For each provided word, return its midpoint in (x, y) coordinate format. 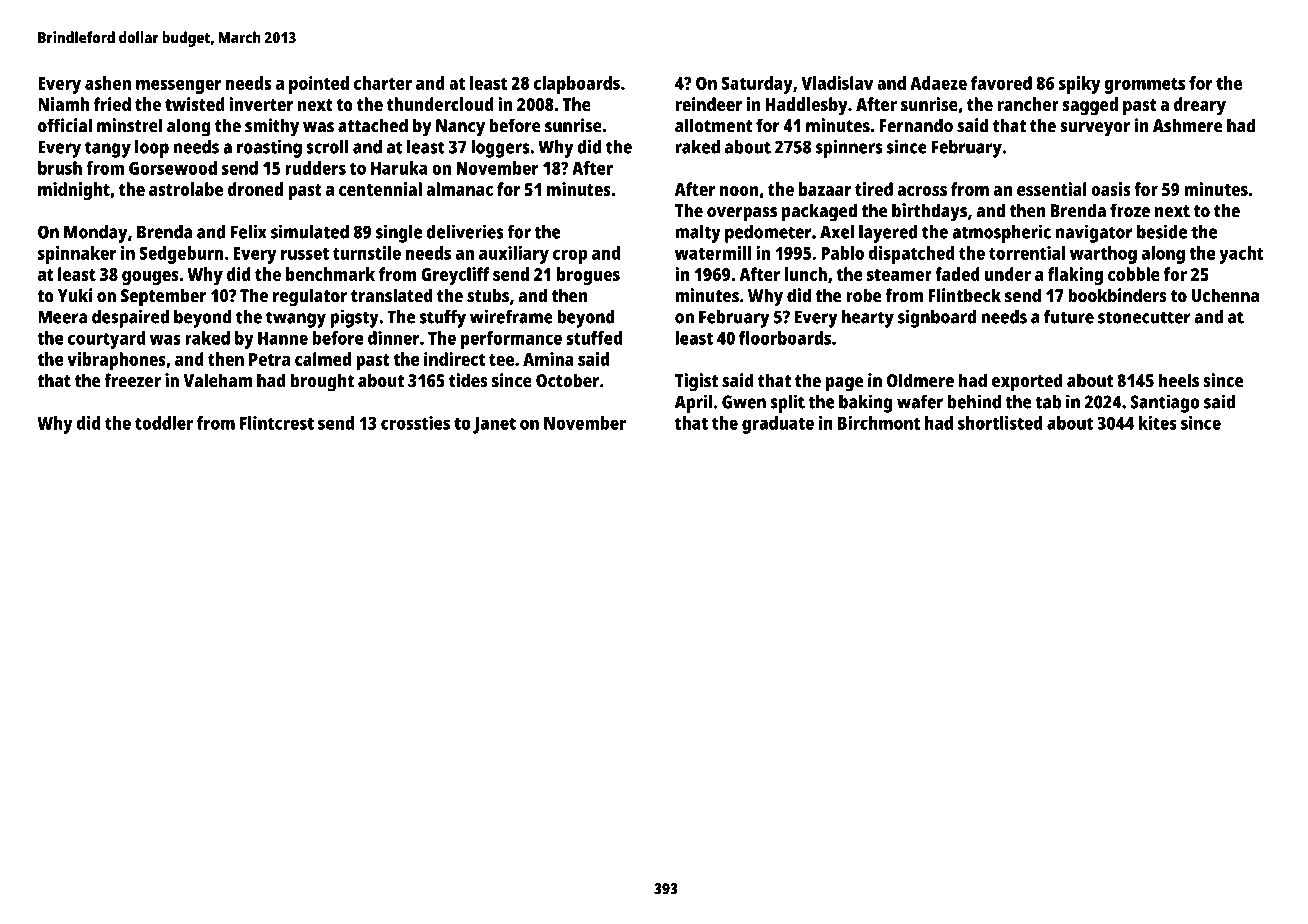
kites (1158, 423)
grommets (1145, 86)
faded (957, 274)
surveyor (1095, 129)
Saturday (757, 85)
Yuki (75, 295)
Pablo (842, 253)
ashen (108, 83)
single (399, 233)
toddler (164, 423)
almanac (459, 189)
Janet (494, 425)
